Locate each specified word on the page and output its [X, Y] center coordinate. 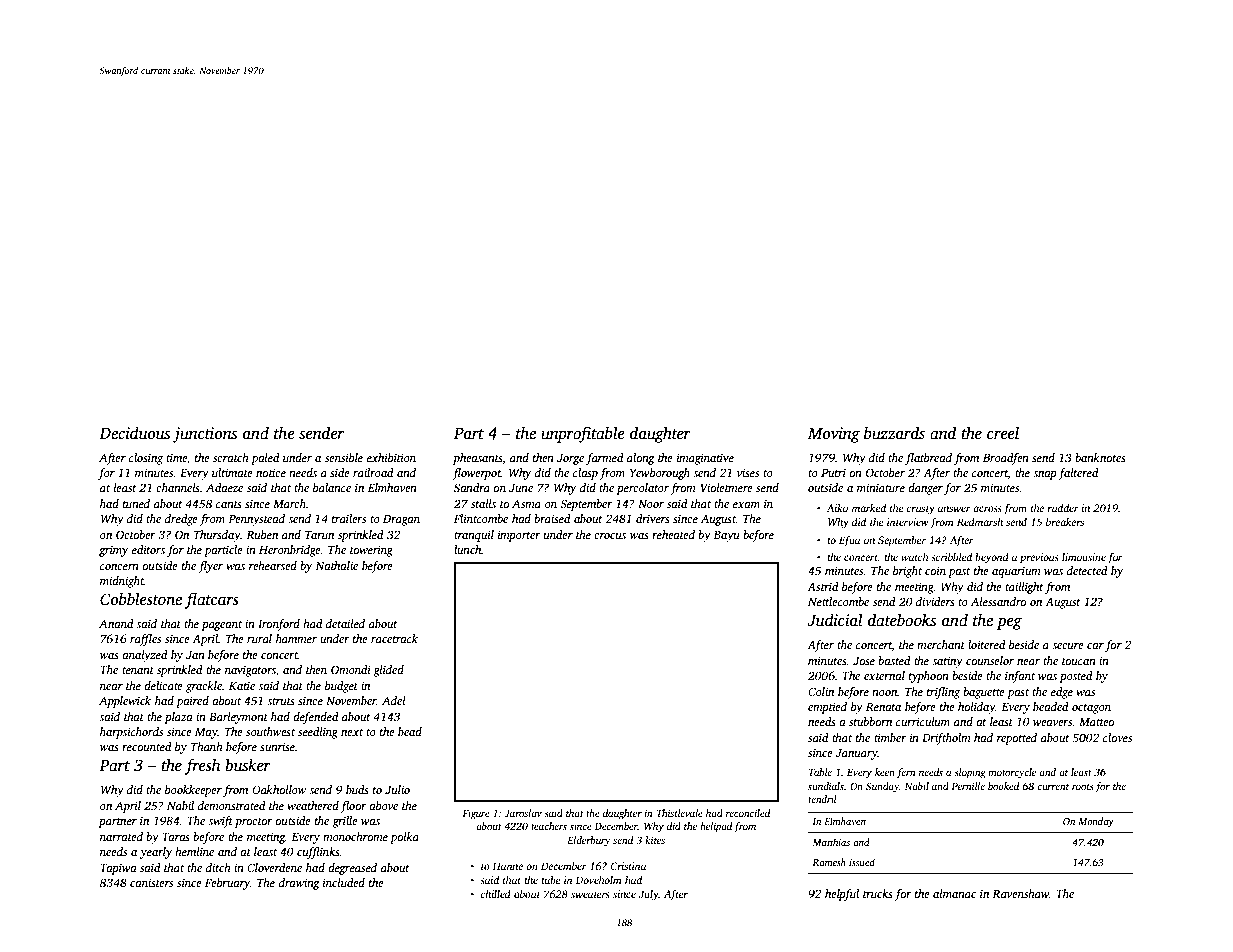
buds [357, 789]
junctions [205, 435]
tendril [822, 799]
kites [655, 840]
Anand [116, 623]
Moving [834, 435]
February [227, 884]
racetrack [394, 638]
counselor [990, 660]
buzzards [894, 433]
